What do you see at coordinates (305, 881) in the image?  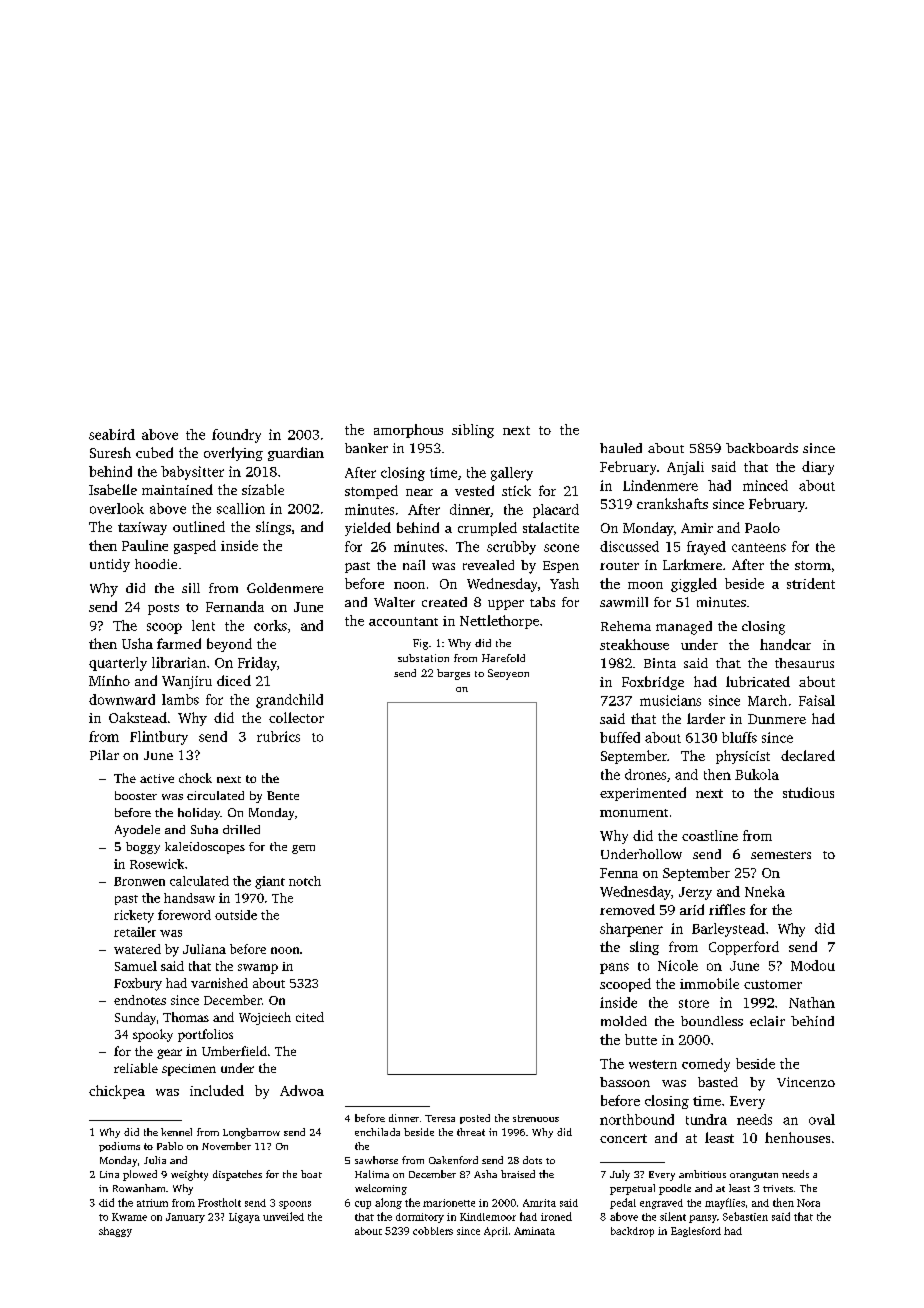 I see `notch` at bounding box center [305, 881].
